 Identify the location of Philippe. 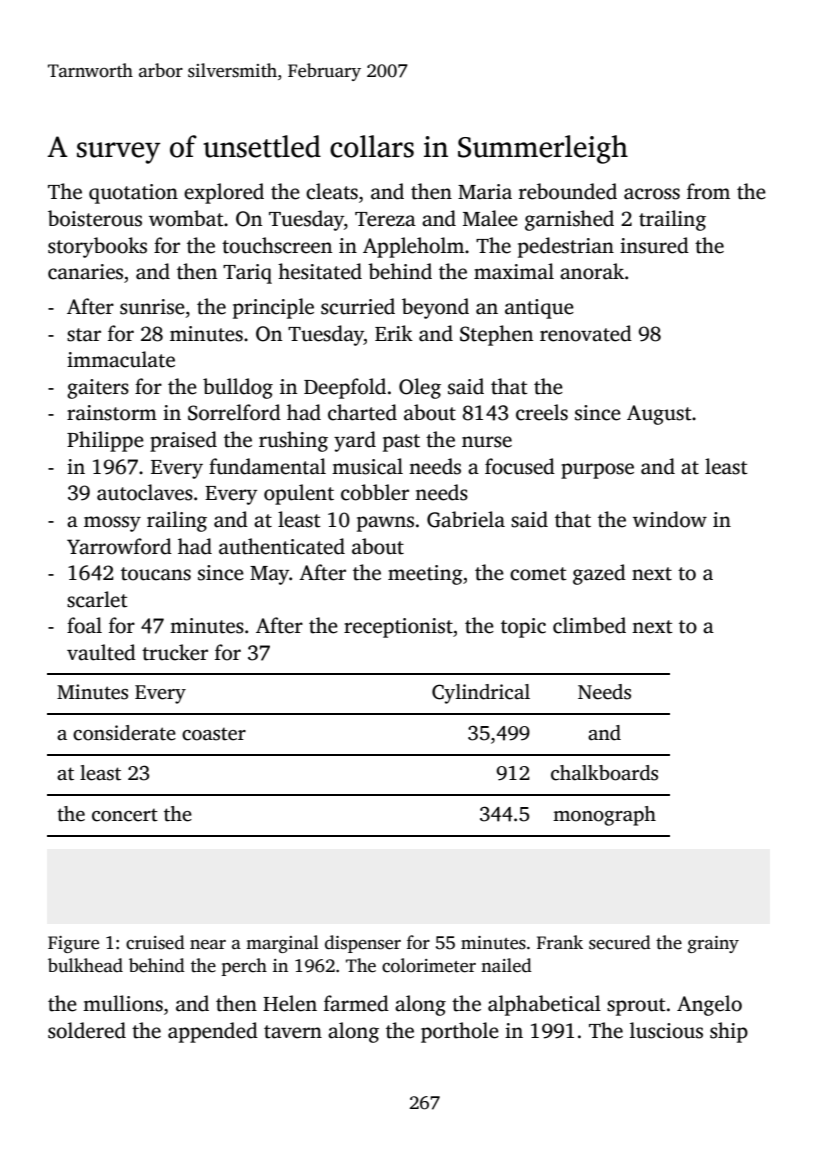
(105, 441).
